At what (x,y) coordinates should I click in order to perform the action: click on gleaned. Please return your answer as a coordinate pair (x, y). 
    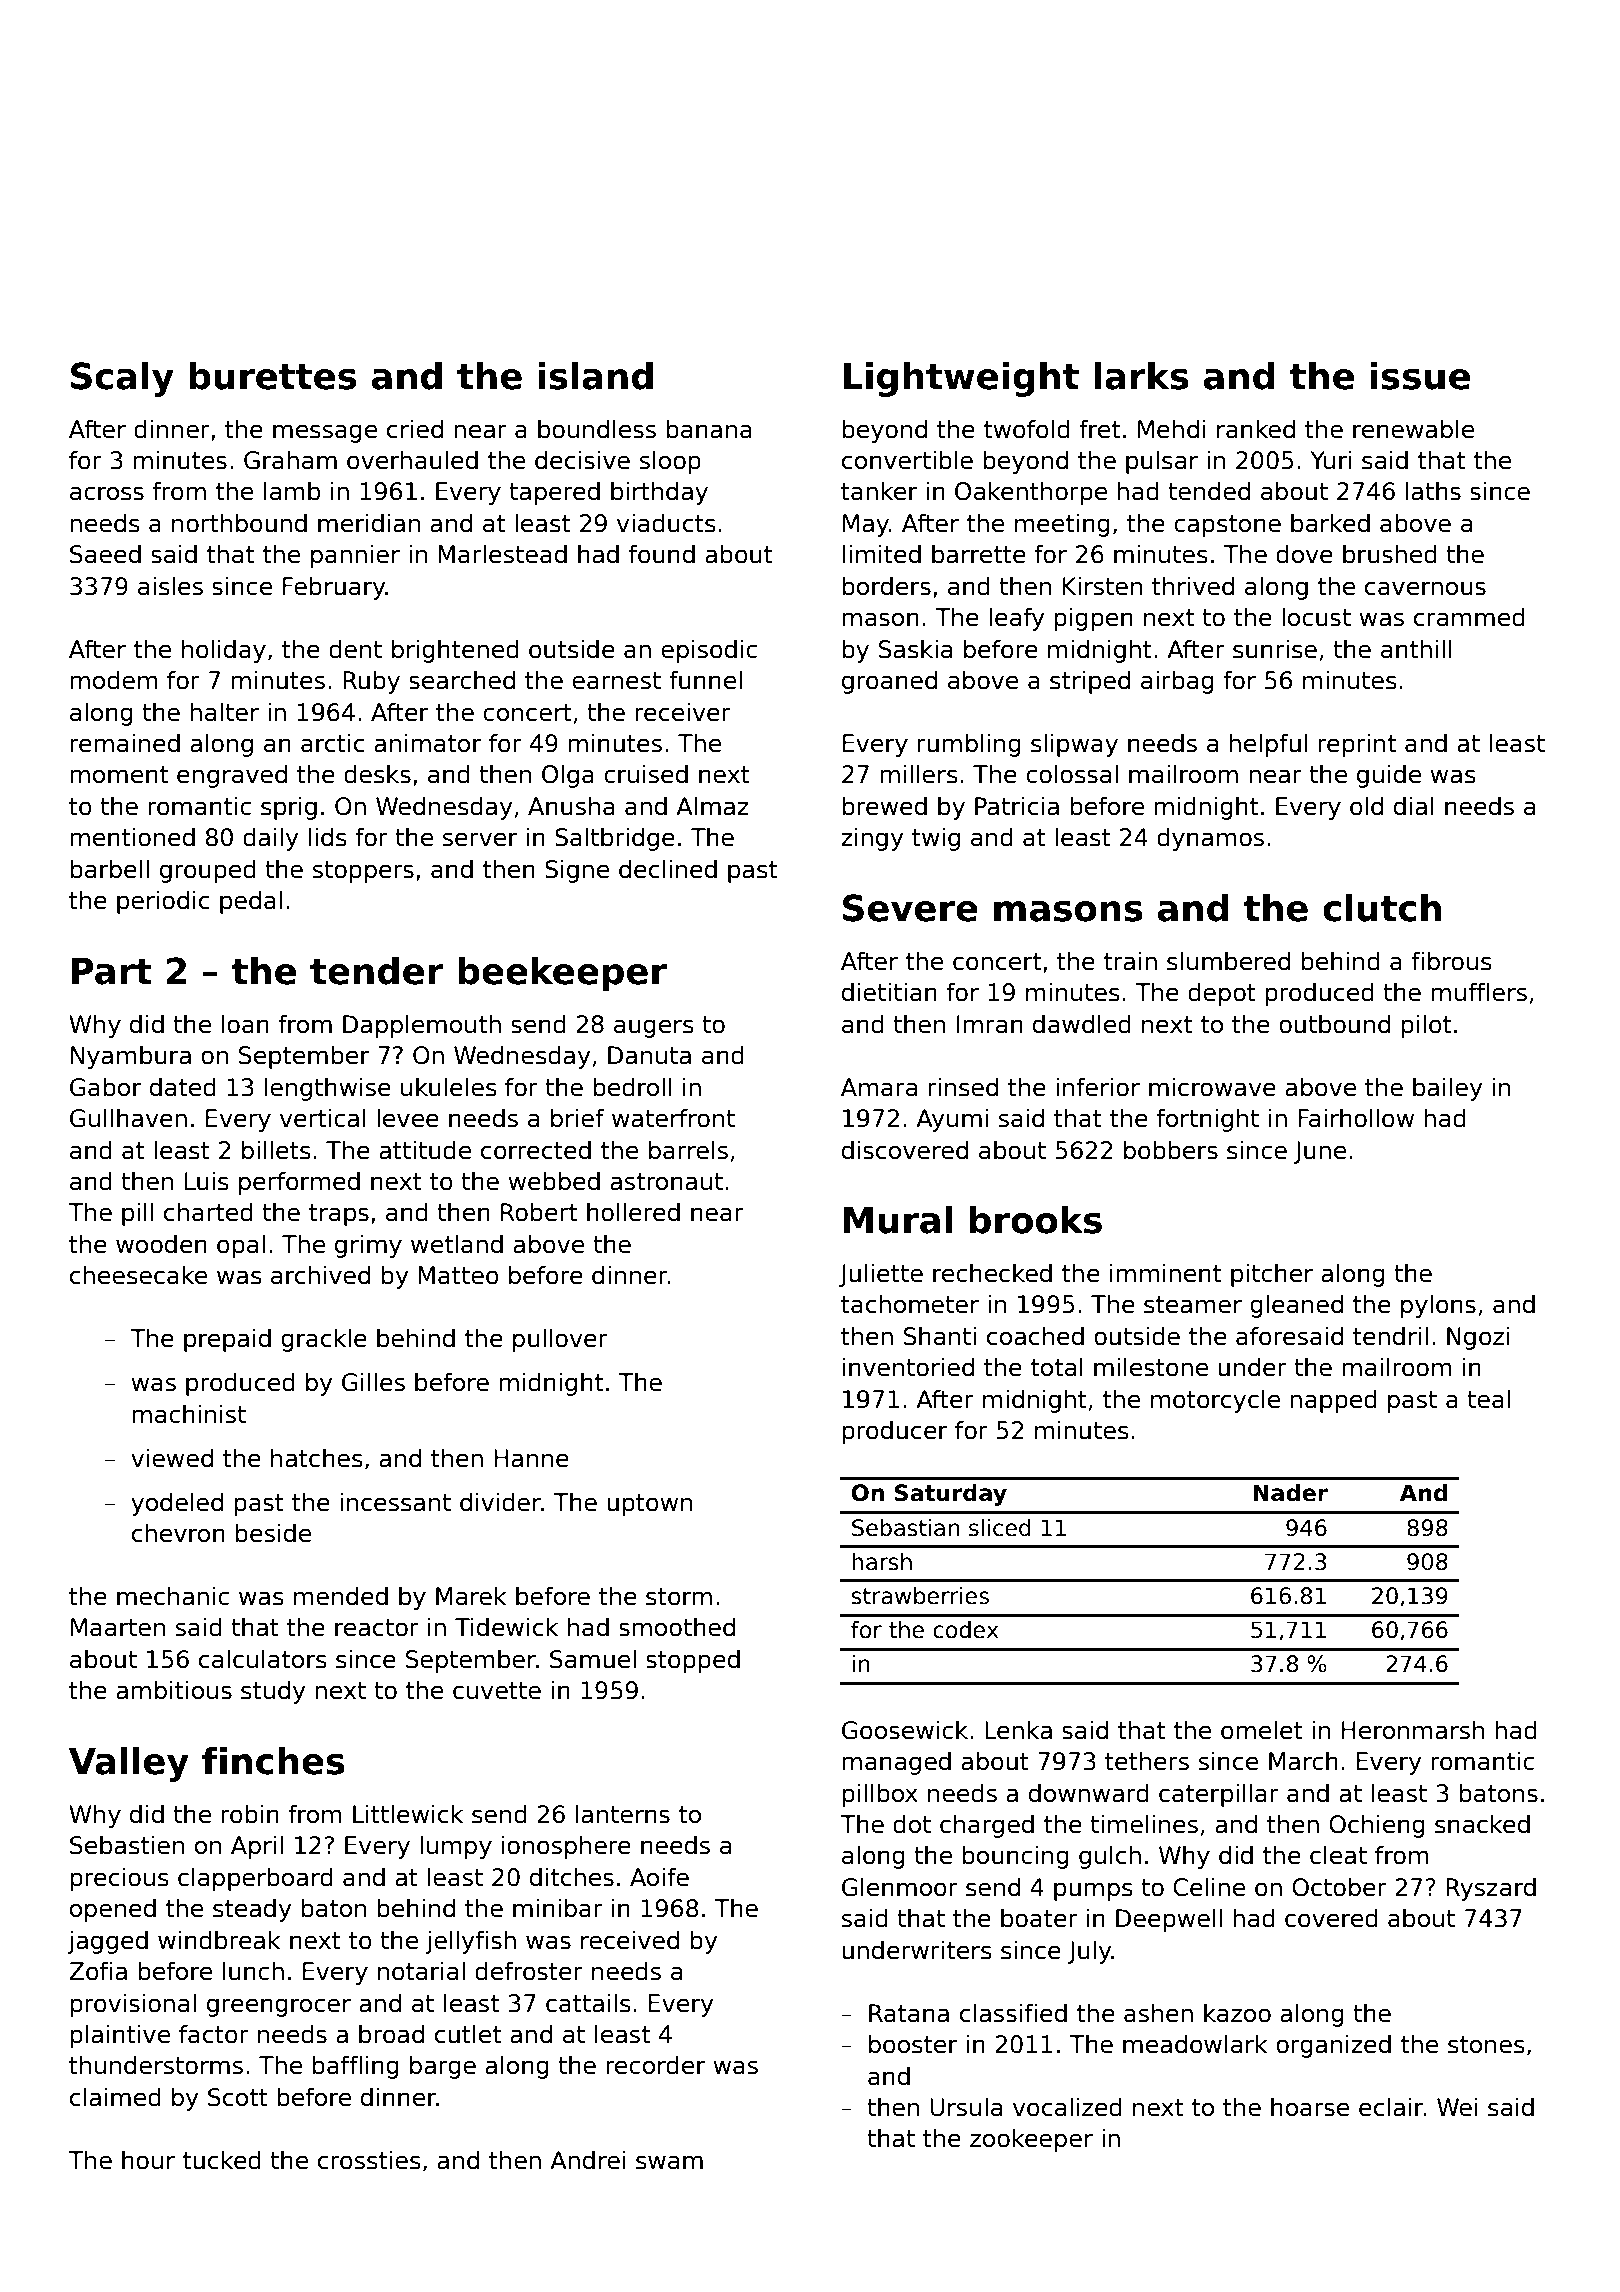
    Looking at the image, I should click on (1296, 1306).
